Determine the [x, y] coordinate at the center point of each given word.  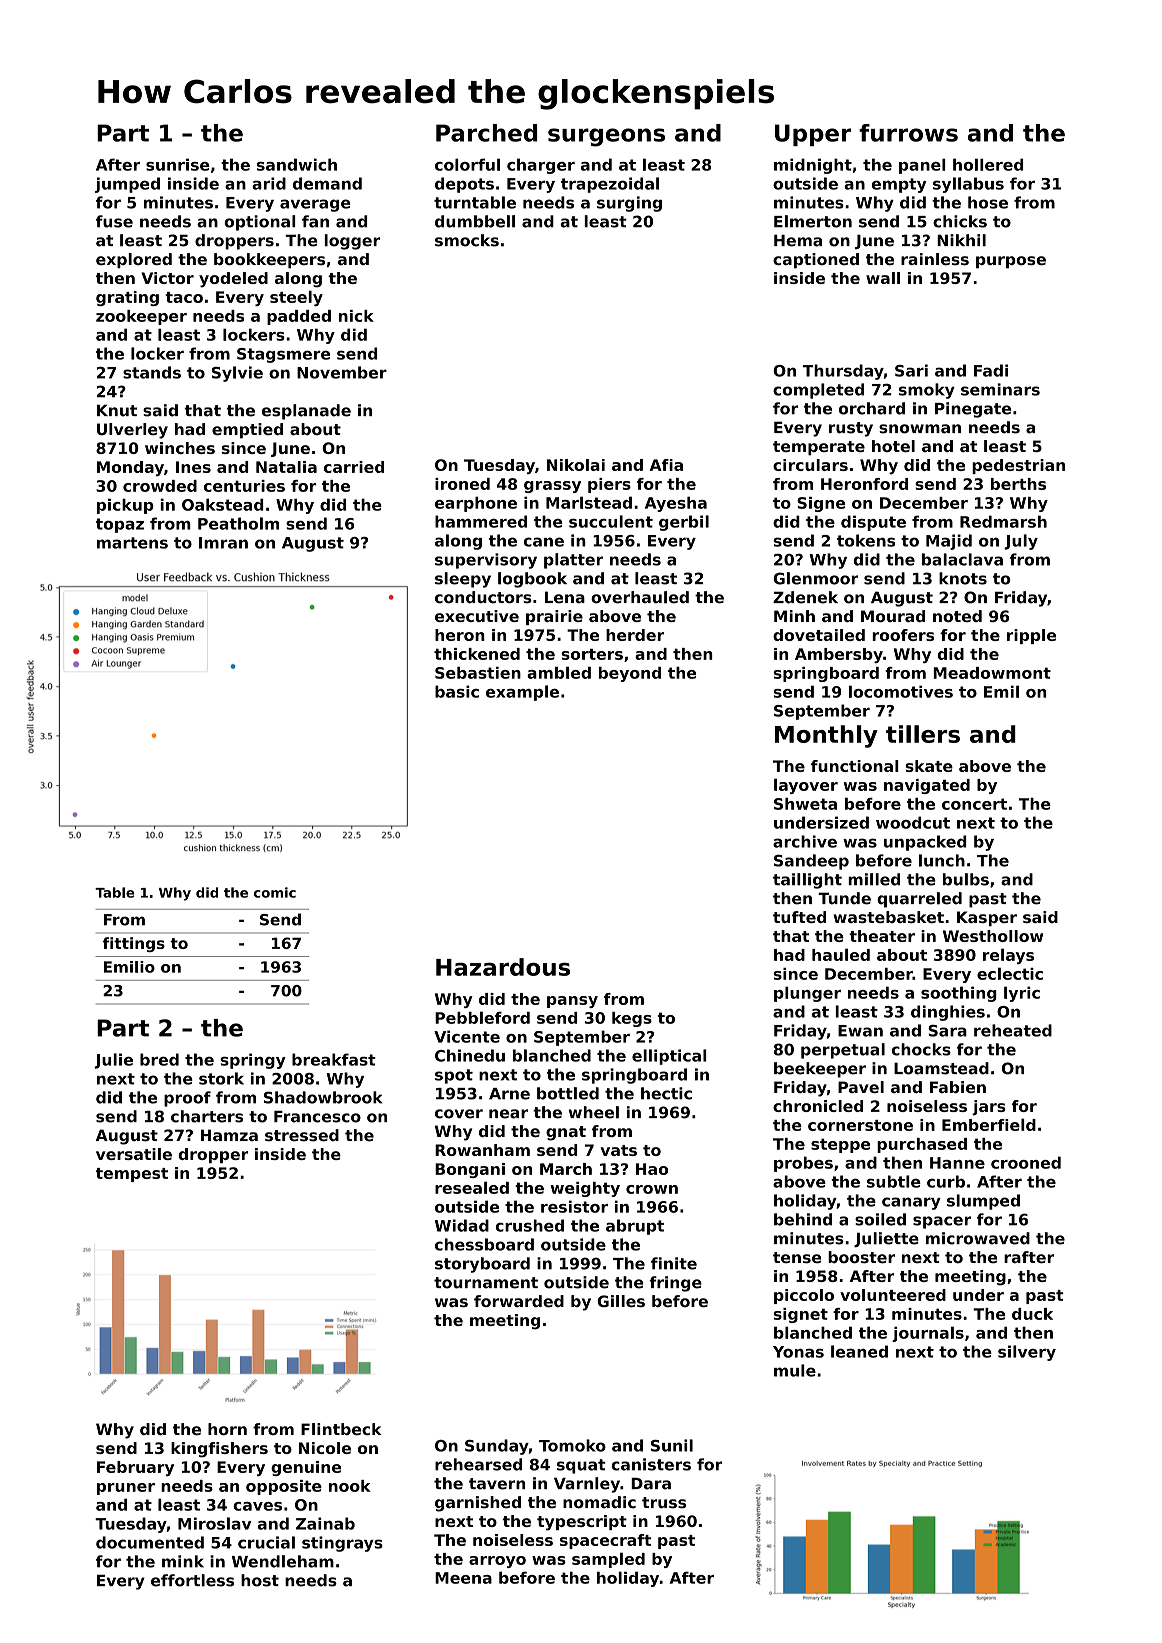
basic [457, 691]
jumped [127, 185]
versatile [134, 1154]
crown [652, 1189]
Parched [486, 133]
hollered [988, 164]
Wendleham [283, 1561]
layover [806, 786]
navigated [927, 786]
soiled [880, 1219]
